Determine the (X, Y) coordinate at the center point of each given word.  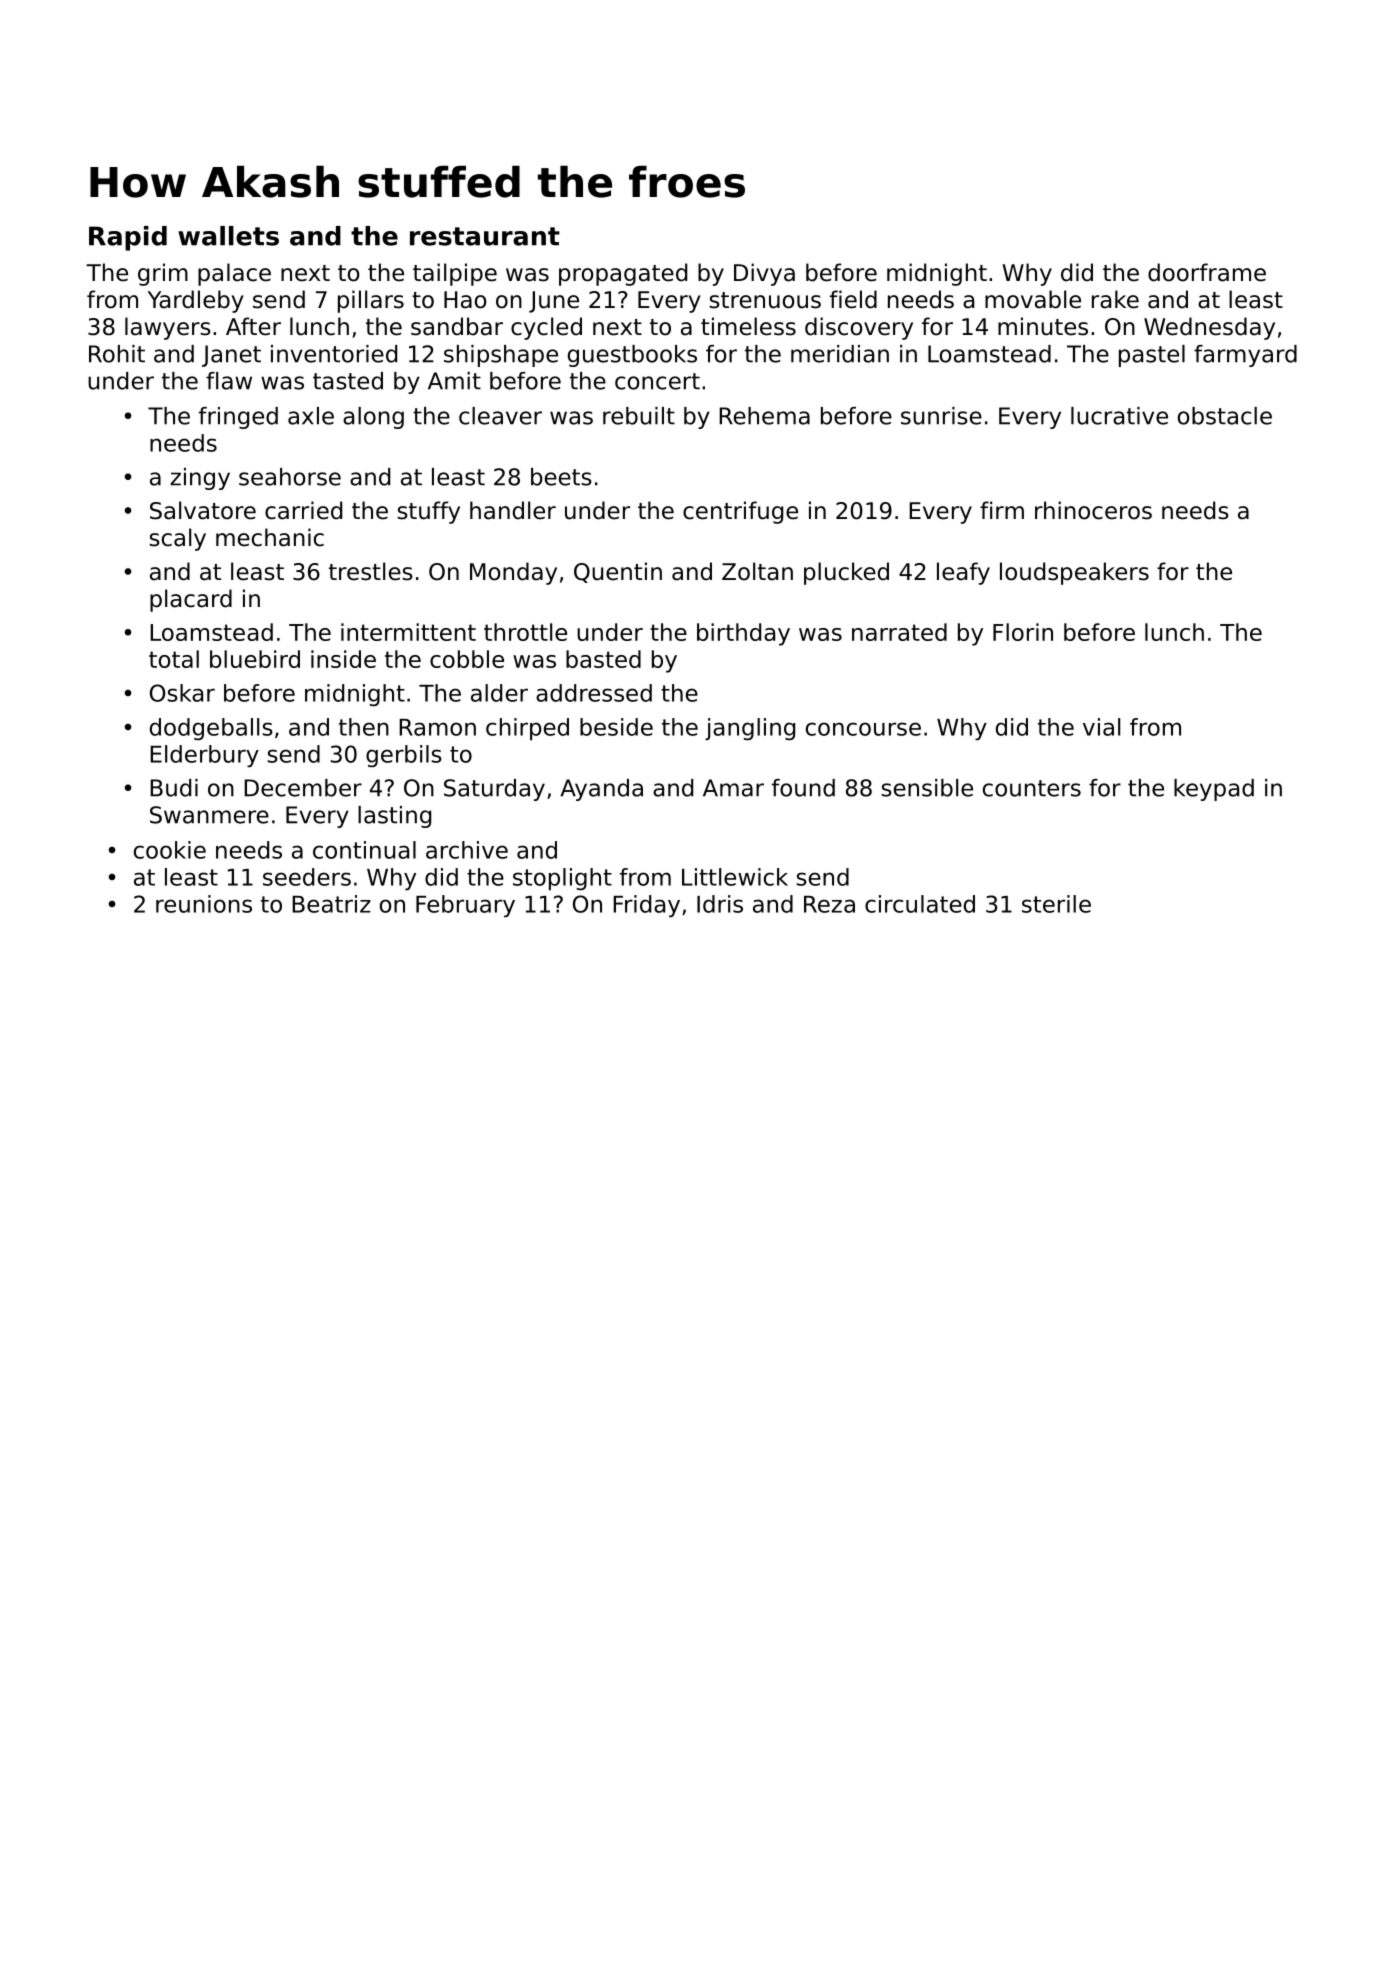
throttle (525, 632)
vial (1101, 727)
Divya (764, 274)
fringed (238, 418)
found (803, 788)
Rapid (128, 238)
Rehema (764, 416)
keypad (1214, 790)
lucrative (1119, 416)
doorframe (1207, 272)
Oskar (182, 693)
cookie (170, 850)
